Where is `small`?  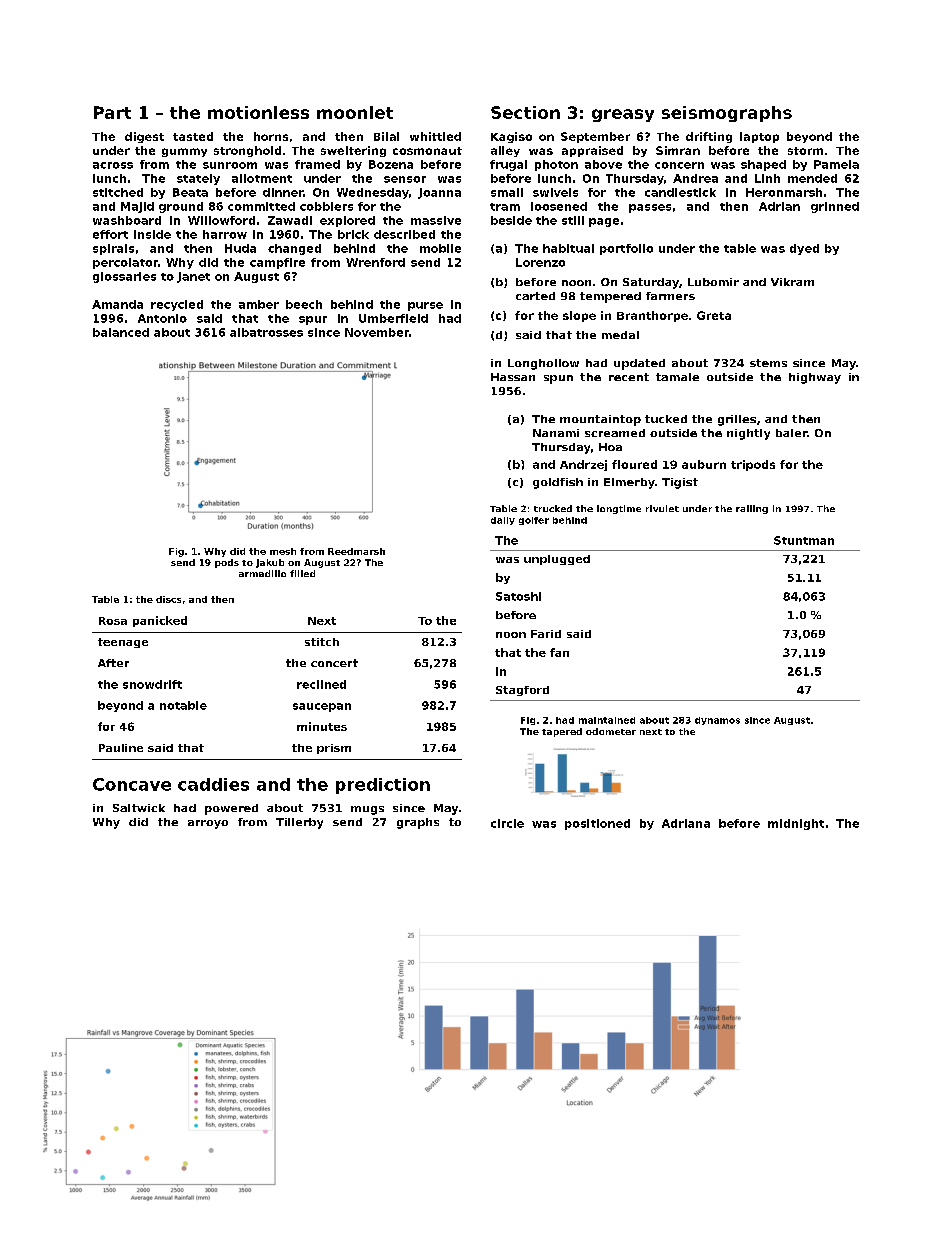
small is located at coordinates (507, 192).
